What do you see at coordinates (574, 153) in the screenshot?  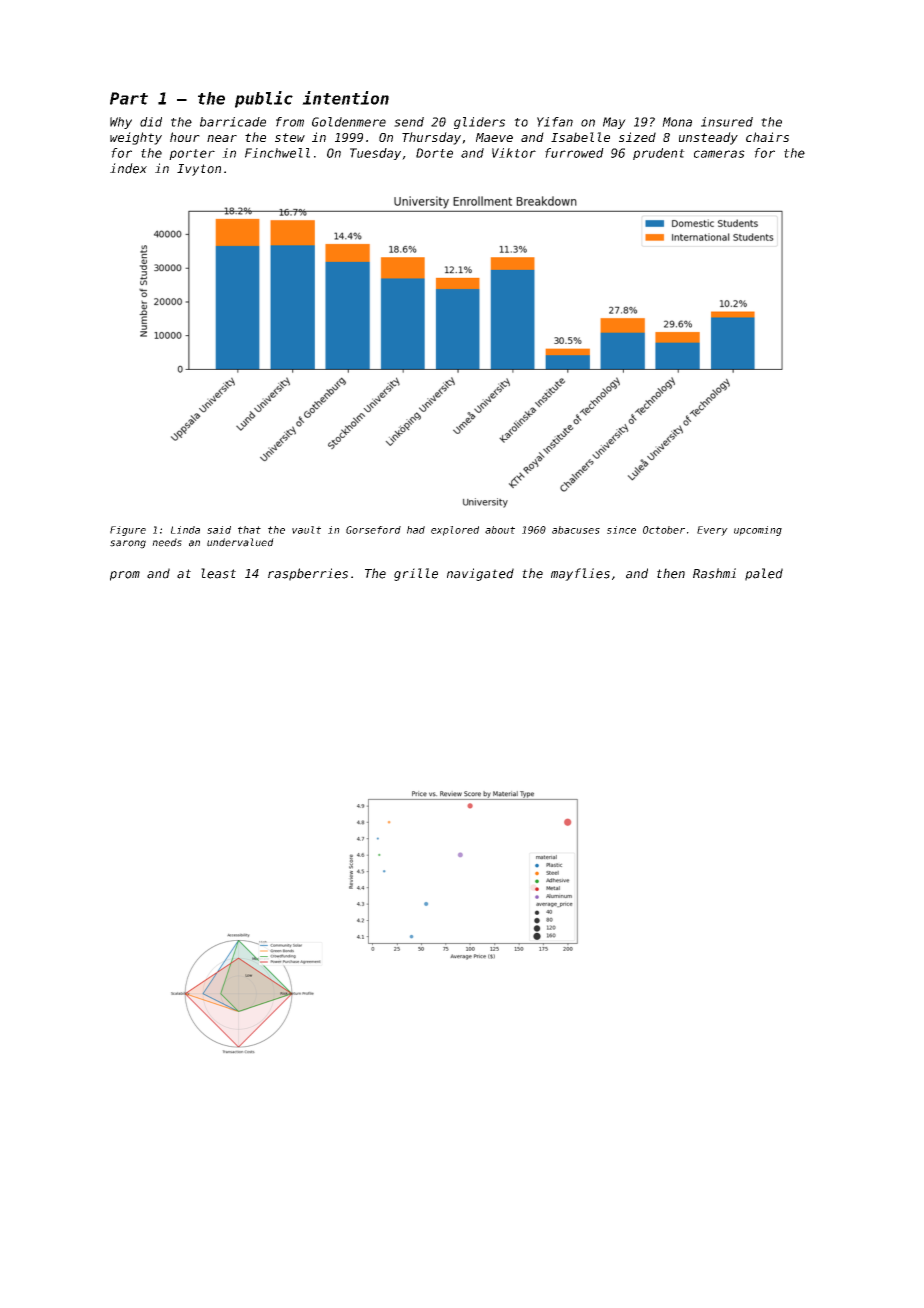 I see `furrowed` at bounding box center [574, 153].
